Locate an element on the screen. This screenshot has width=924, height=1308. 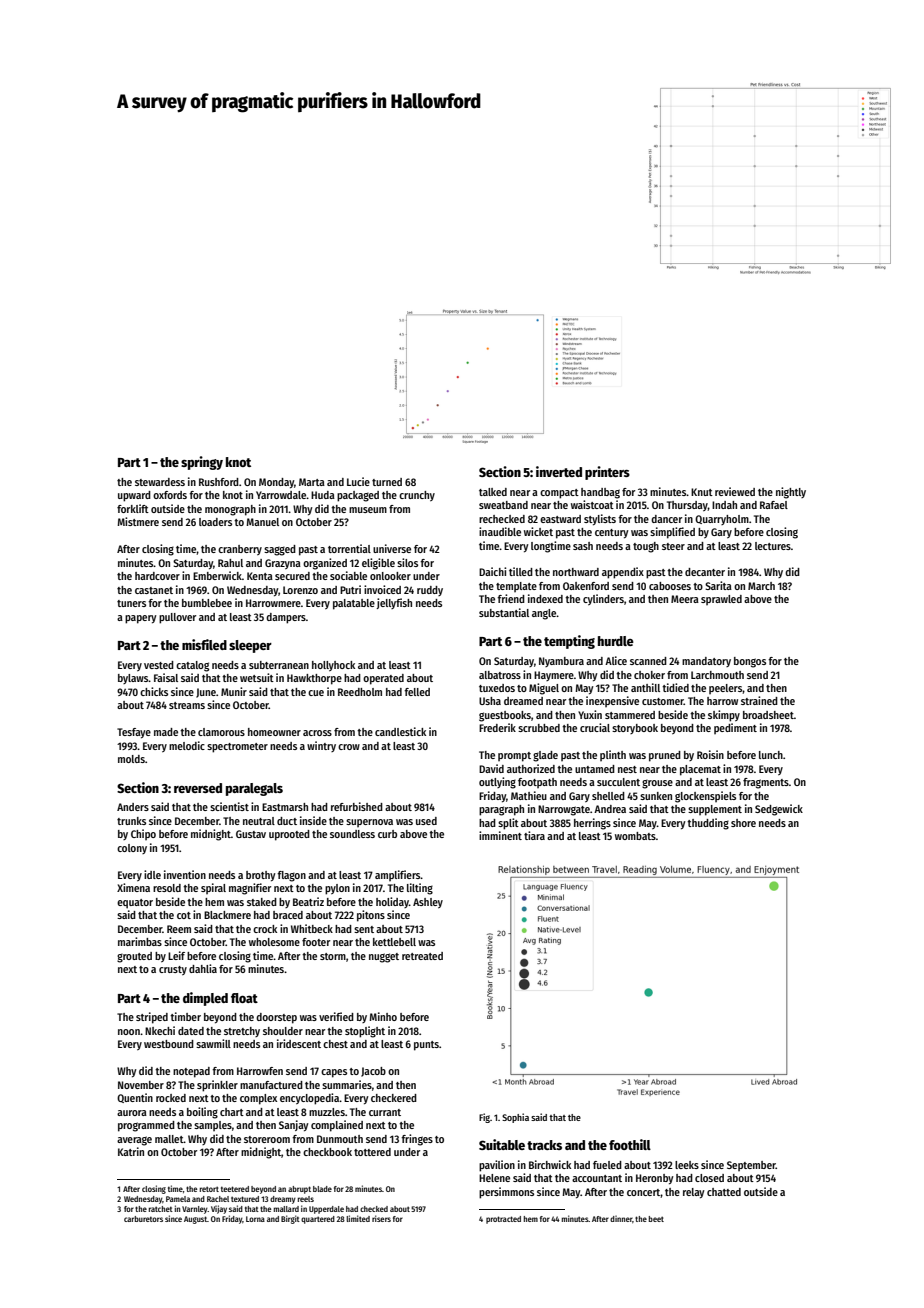
Leif is located at coordinates (176, 955).
